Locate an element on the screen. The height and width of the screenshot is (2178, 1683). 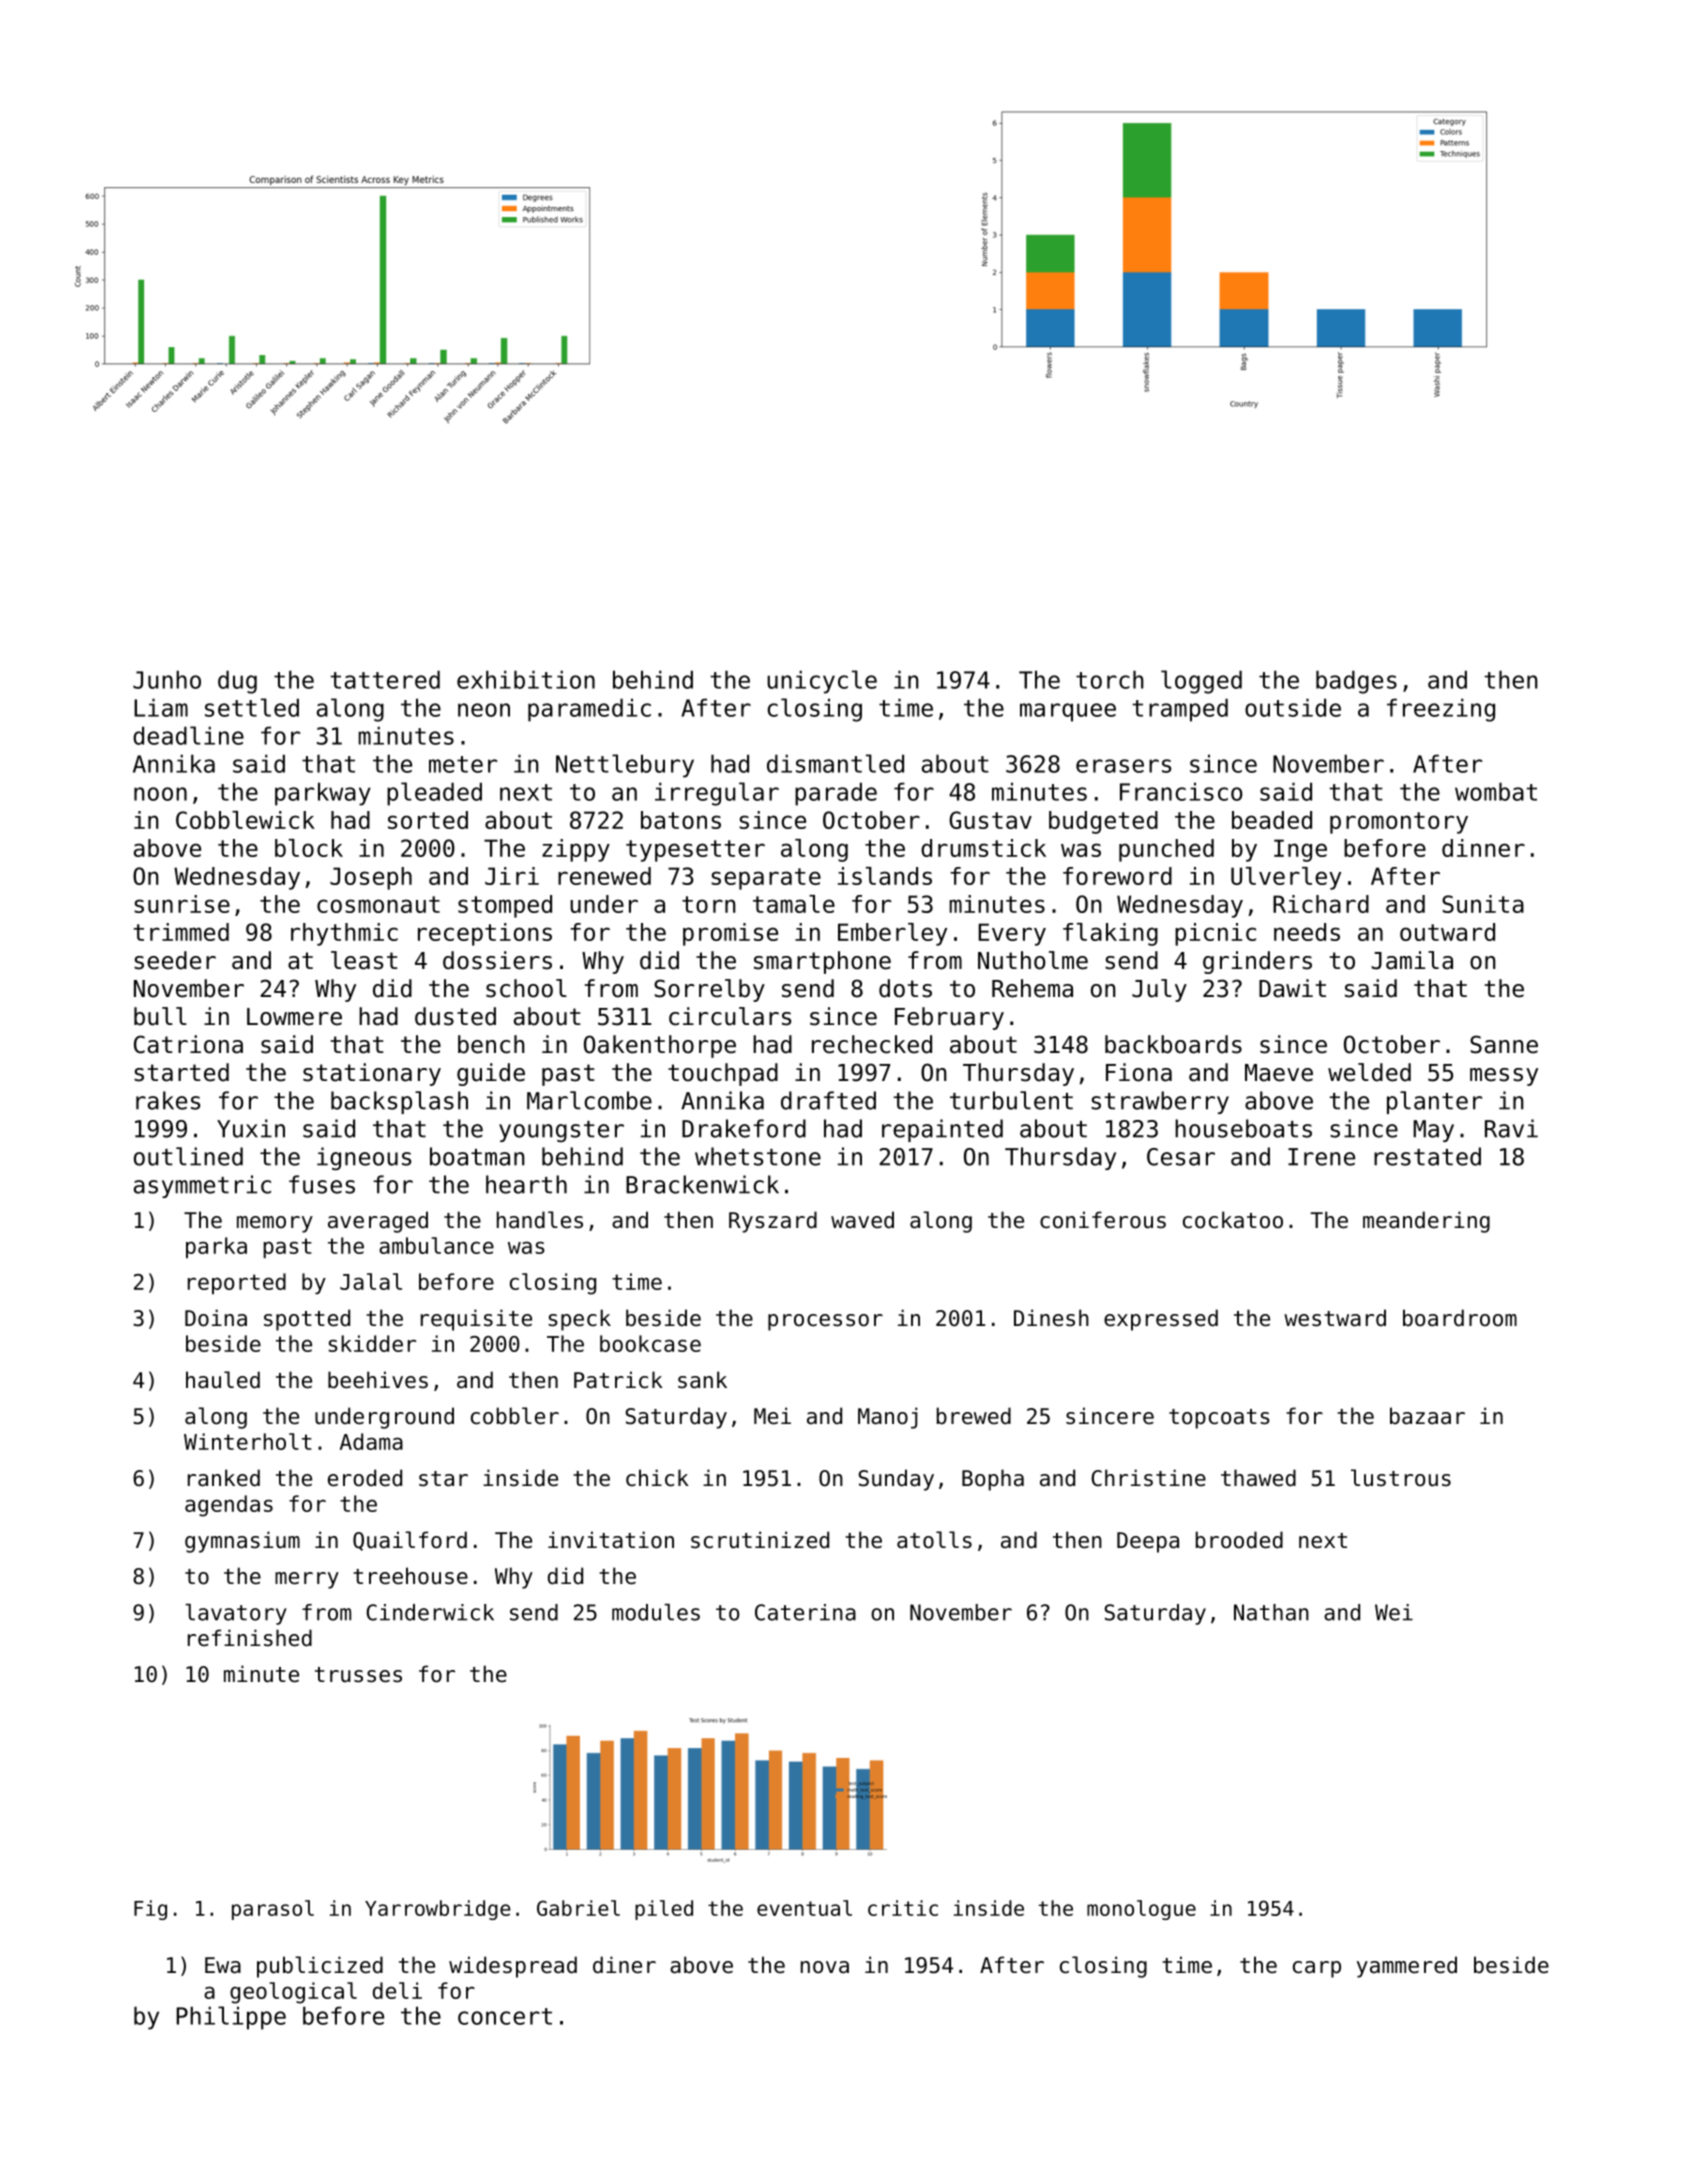
rechecked is located at coordinates (872, 1044).
